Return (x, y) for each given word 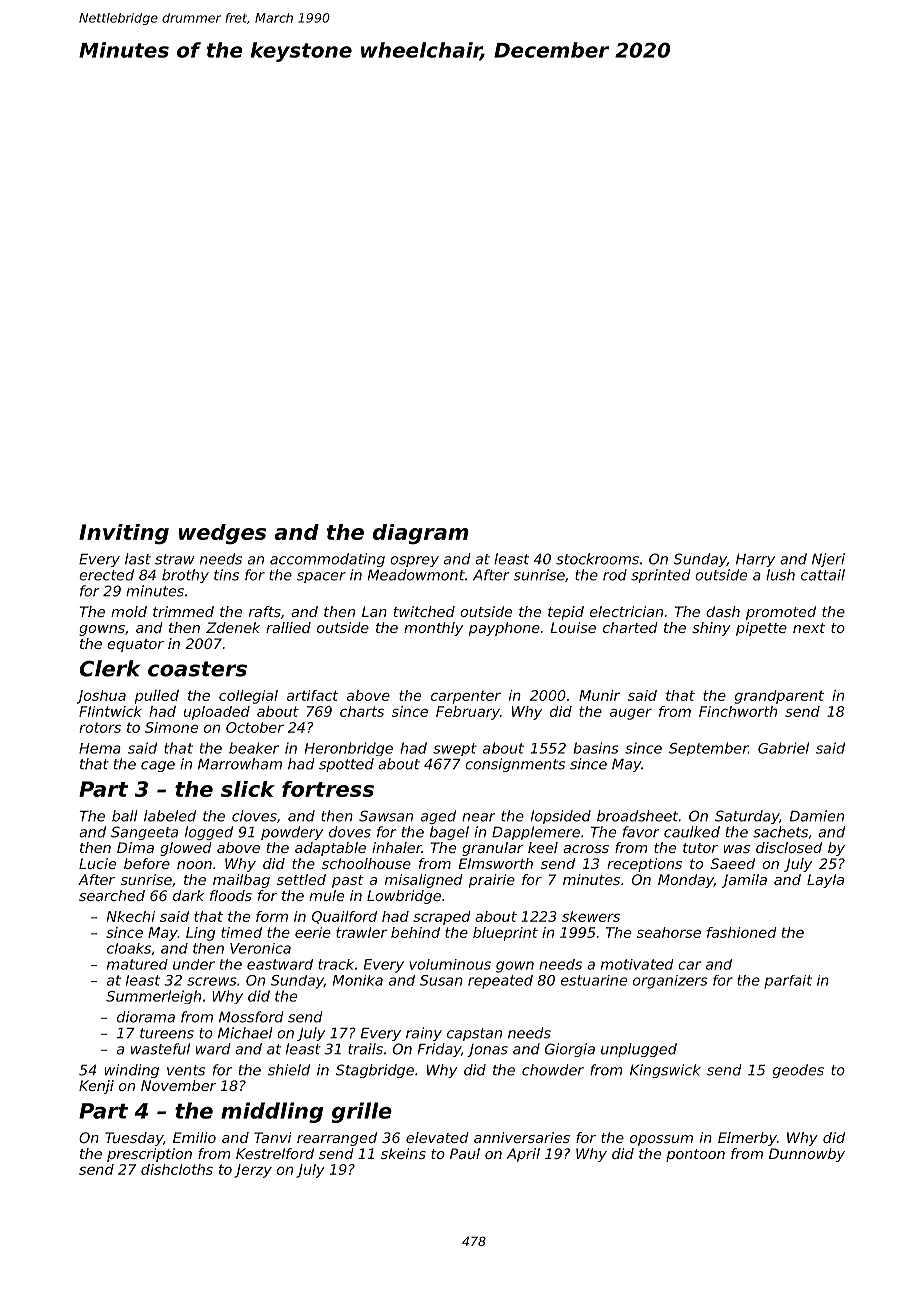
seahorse (669, 932)
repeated (500, 982)
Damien (817, 816)
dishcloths (177, 1169)
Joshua (101, 697)
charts (362, 711)
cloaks (129, 948)
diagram (421, 534)
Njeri (828, 560)
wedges (222, 534)
